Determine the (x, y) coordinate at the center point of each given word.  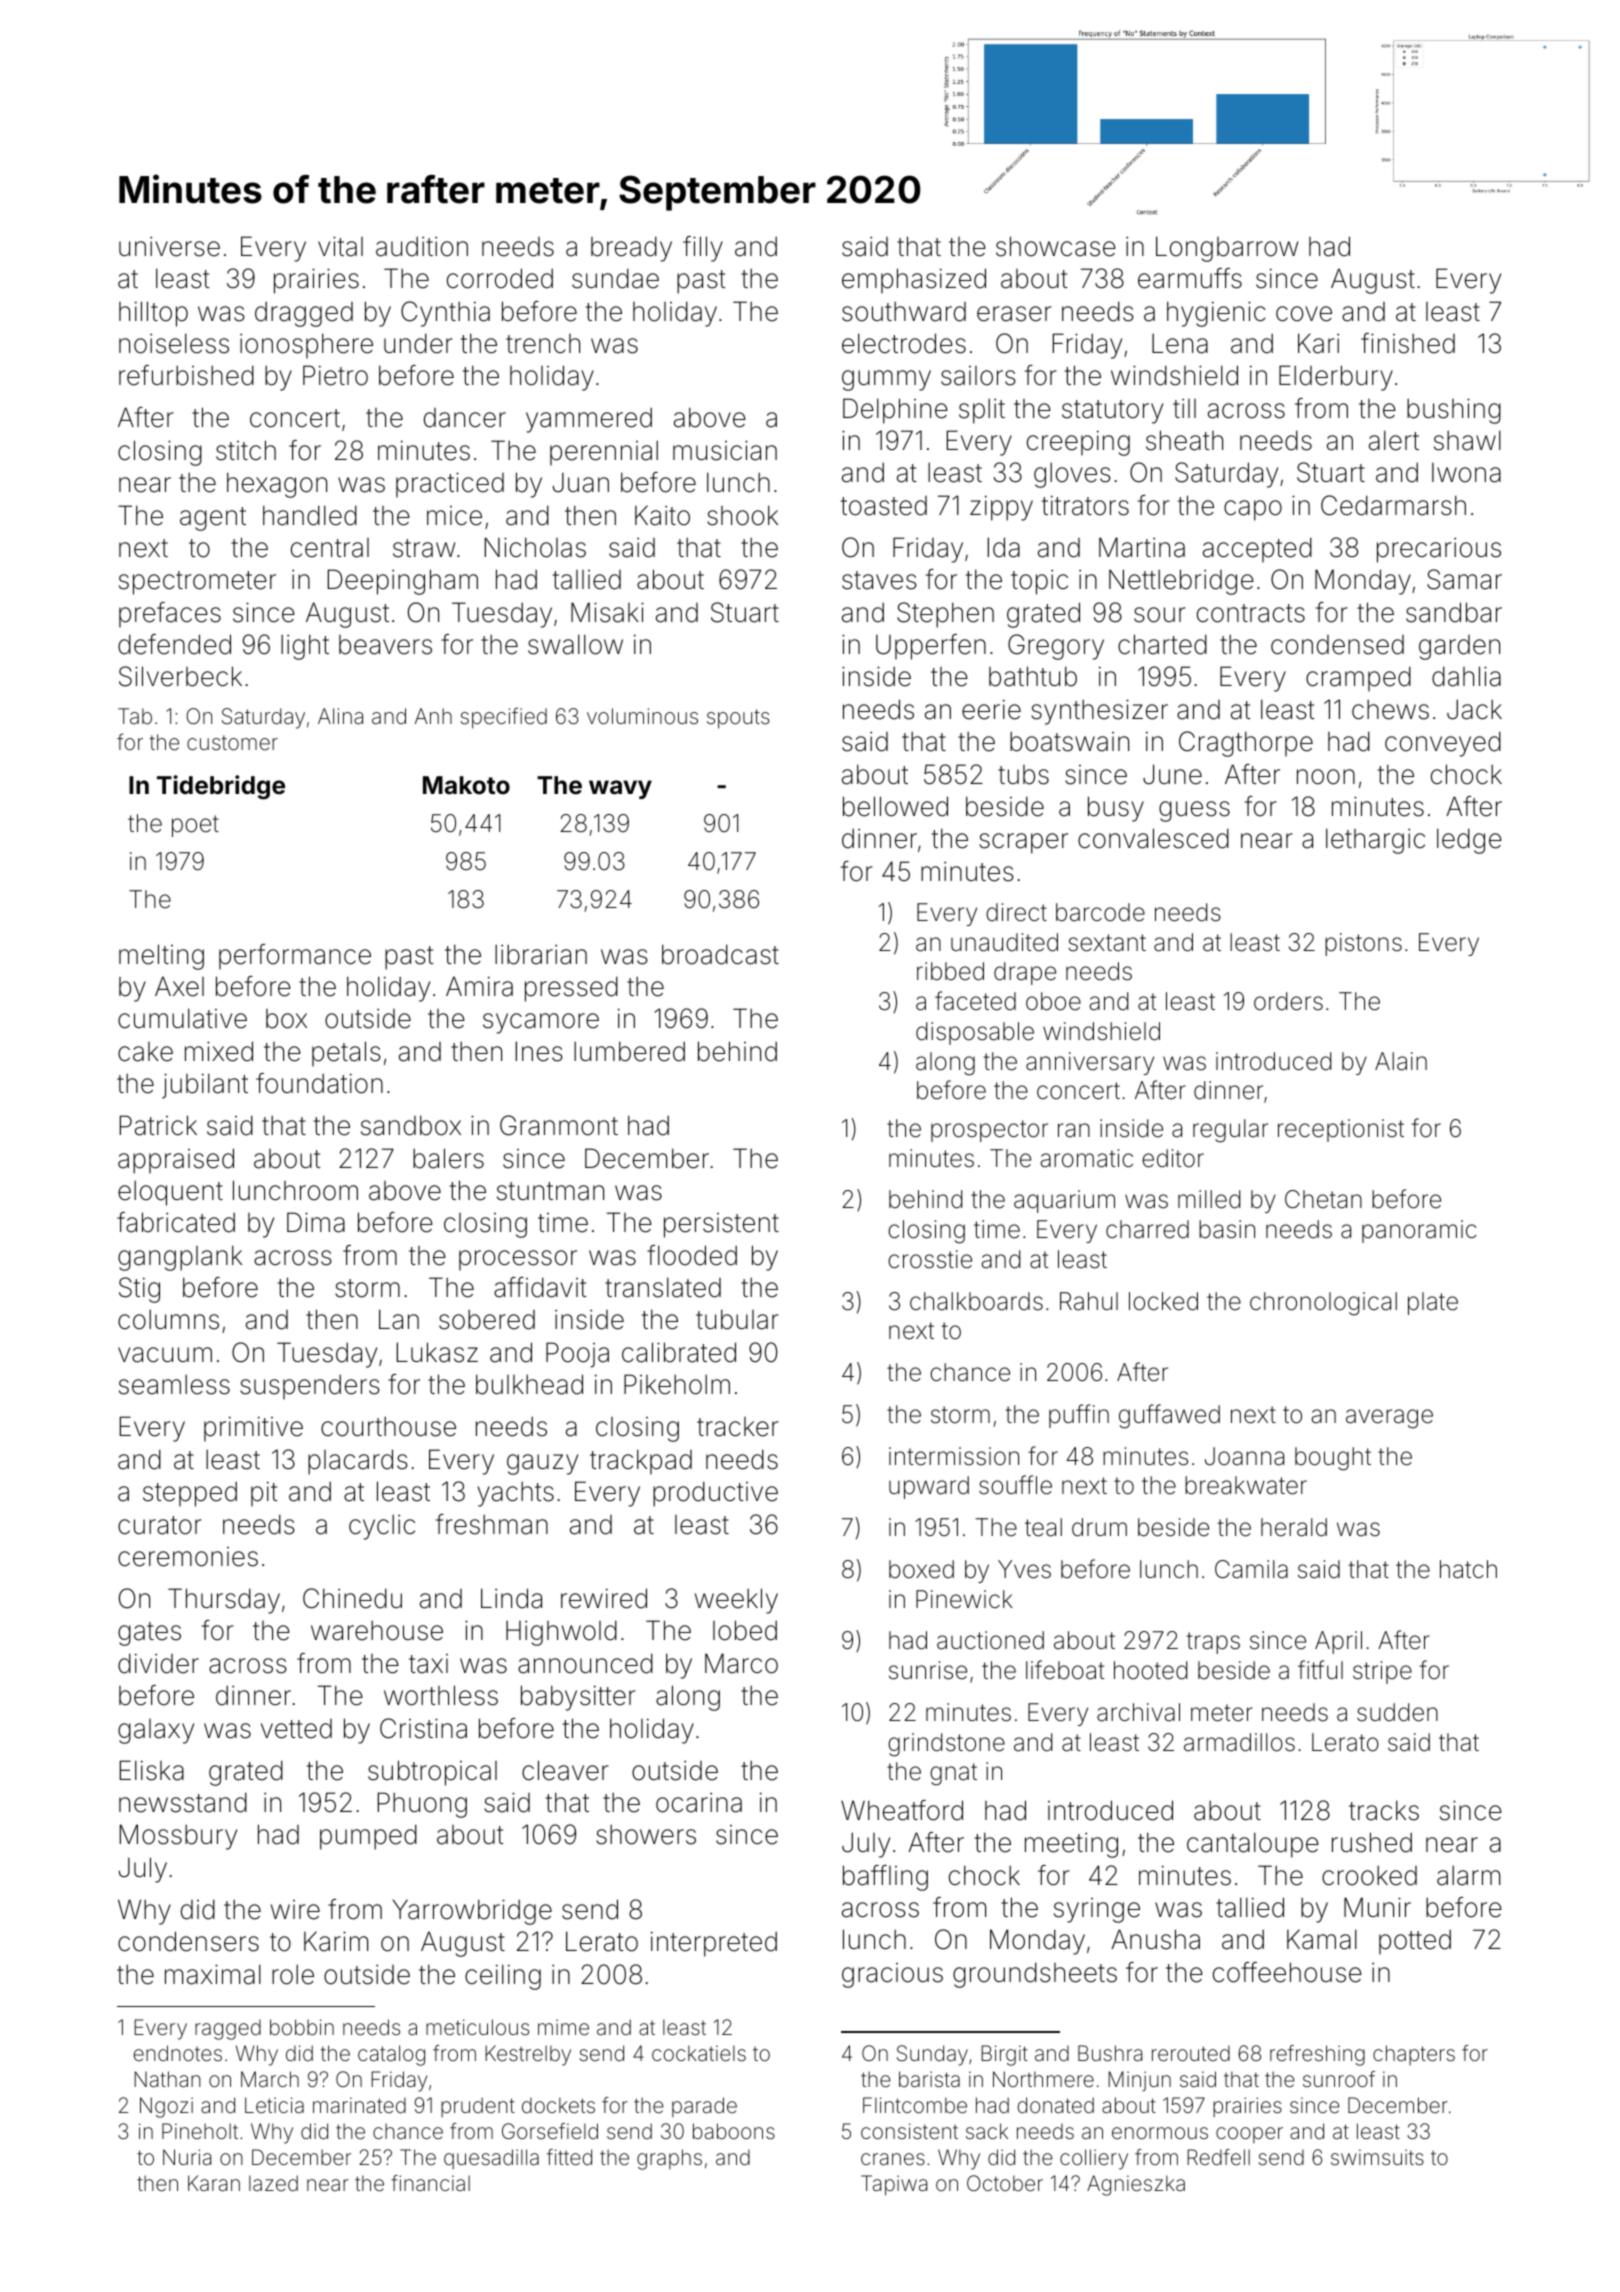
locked (1163, 1301)
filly (703, 249)
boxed (921, 1569)
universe (169, 247)
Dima (316, 1222)
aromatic (1086, 1158)
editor (1173, 1158)
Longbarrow (1227, 249)
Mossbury (178, 1837)
